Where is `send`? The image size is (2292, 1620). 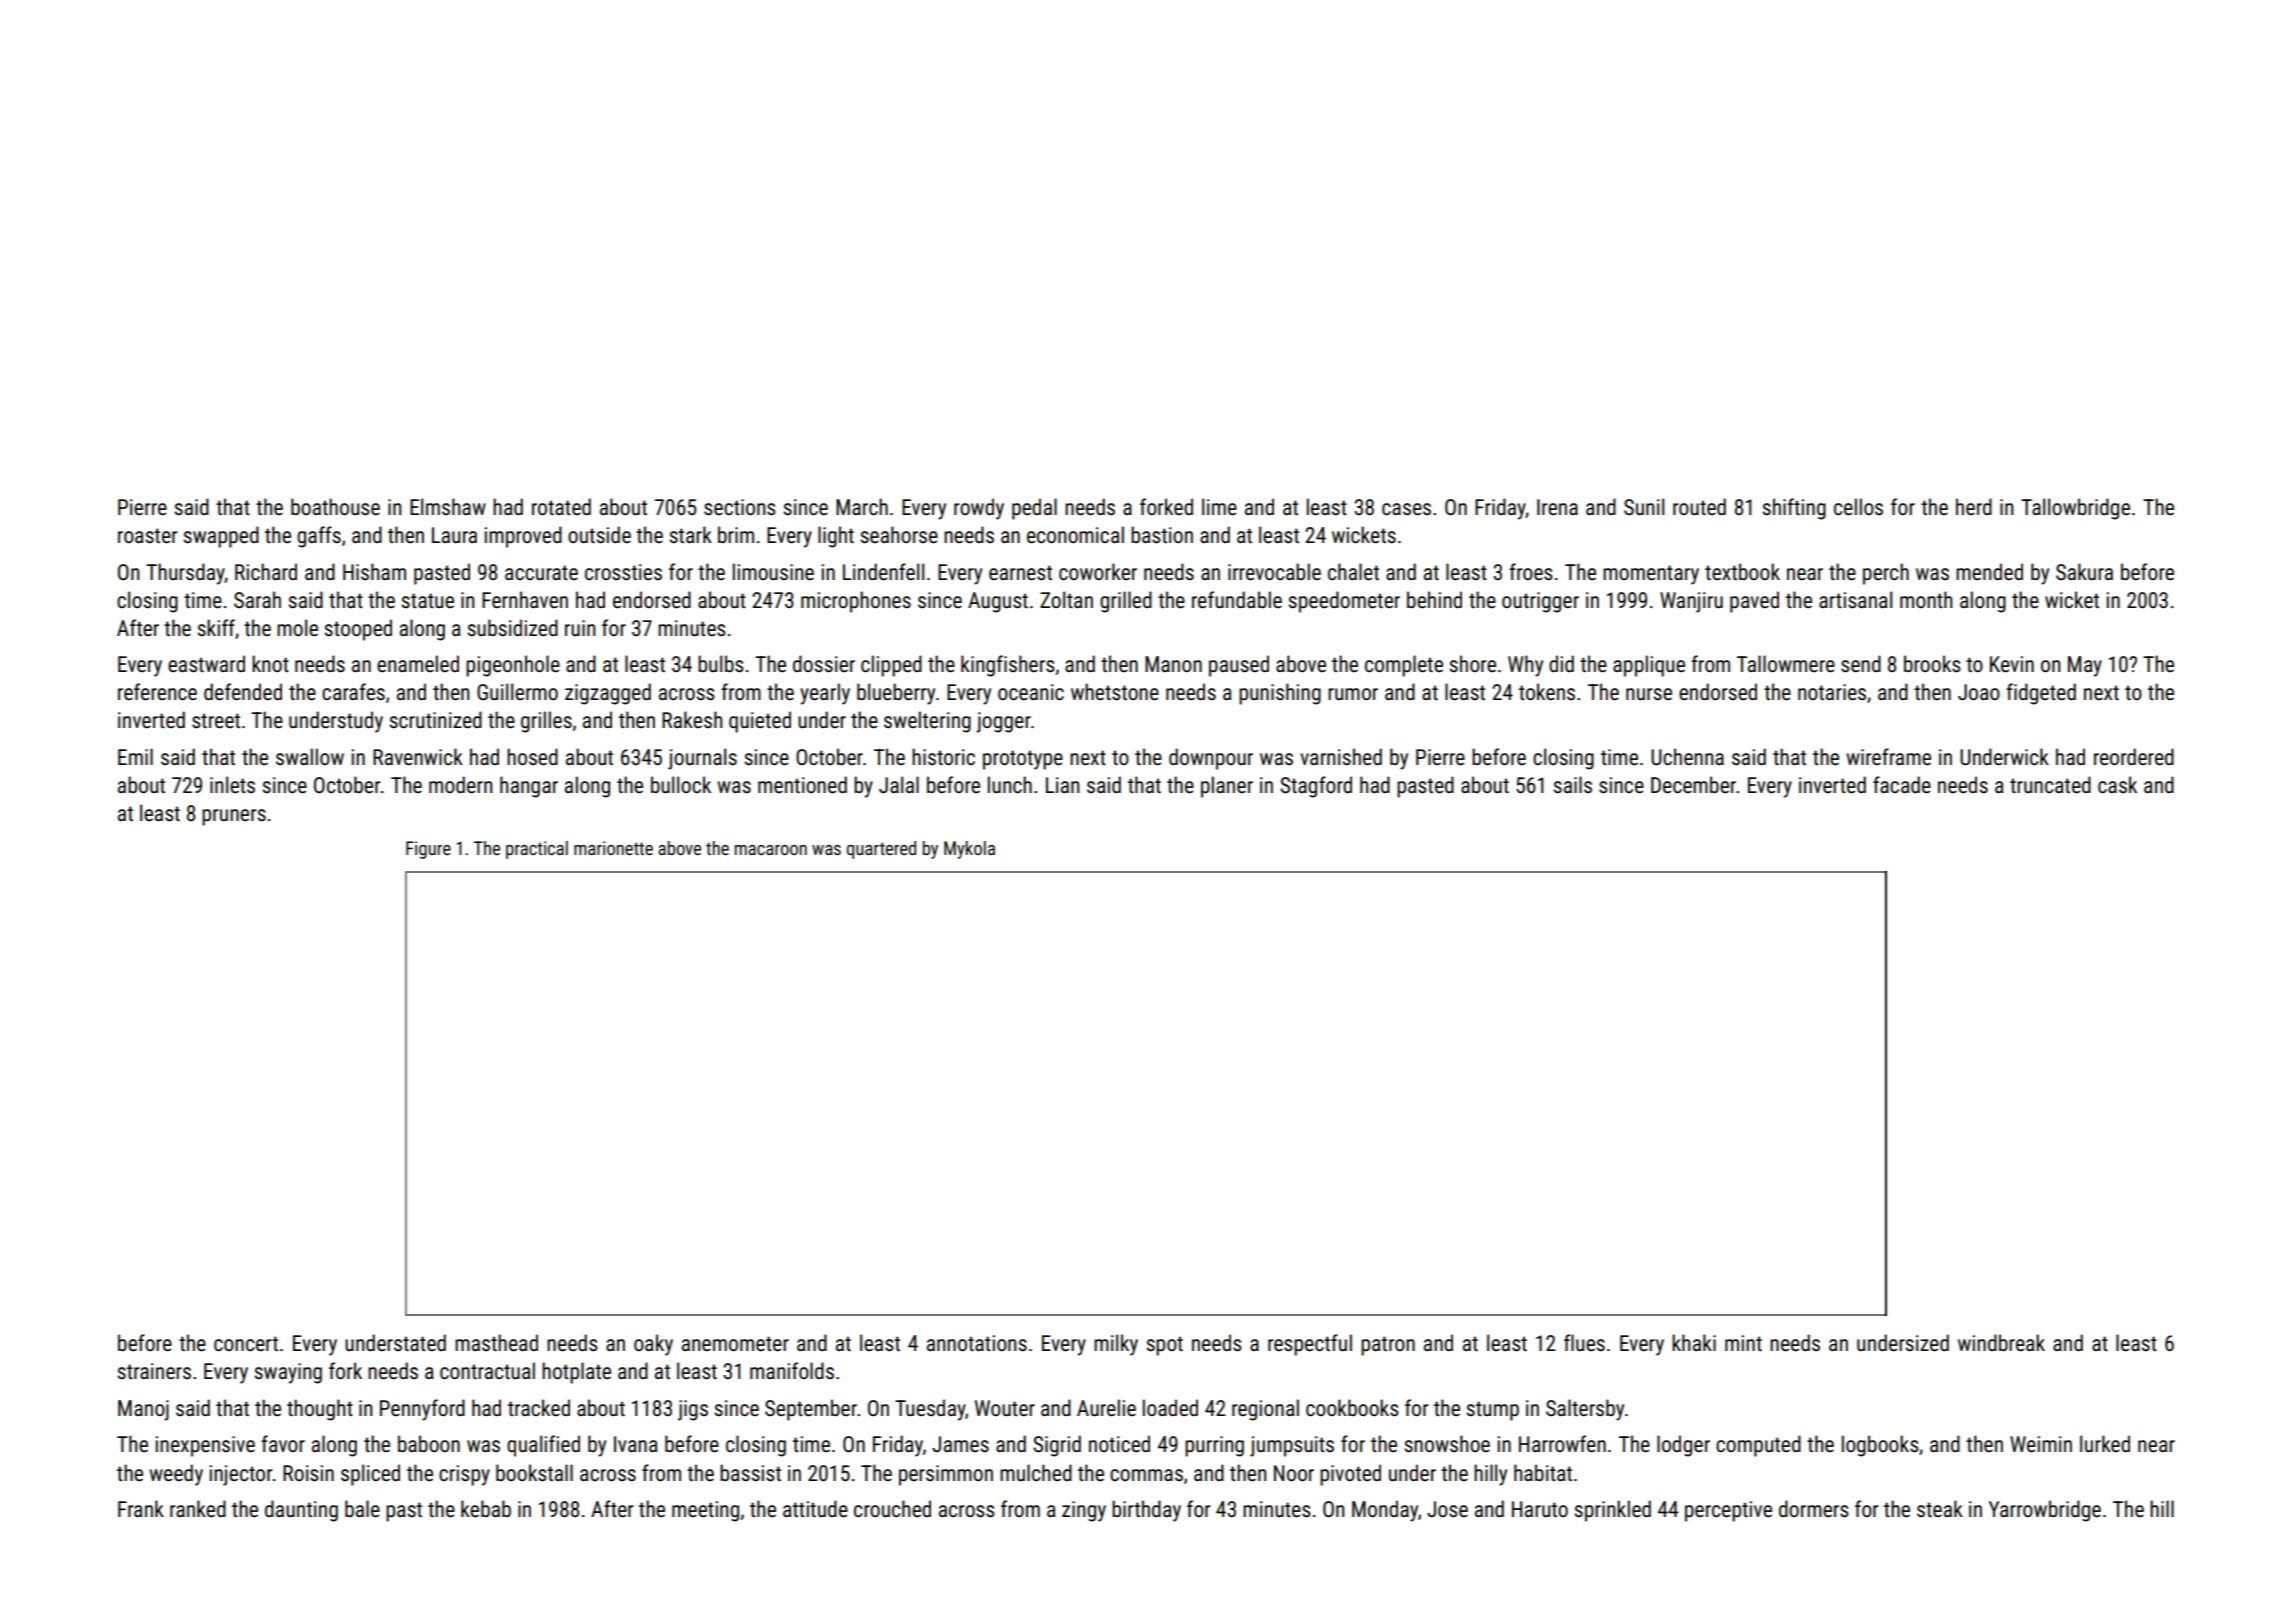
send is located at coordinates (1861, 664).
